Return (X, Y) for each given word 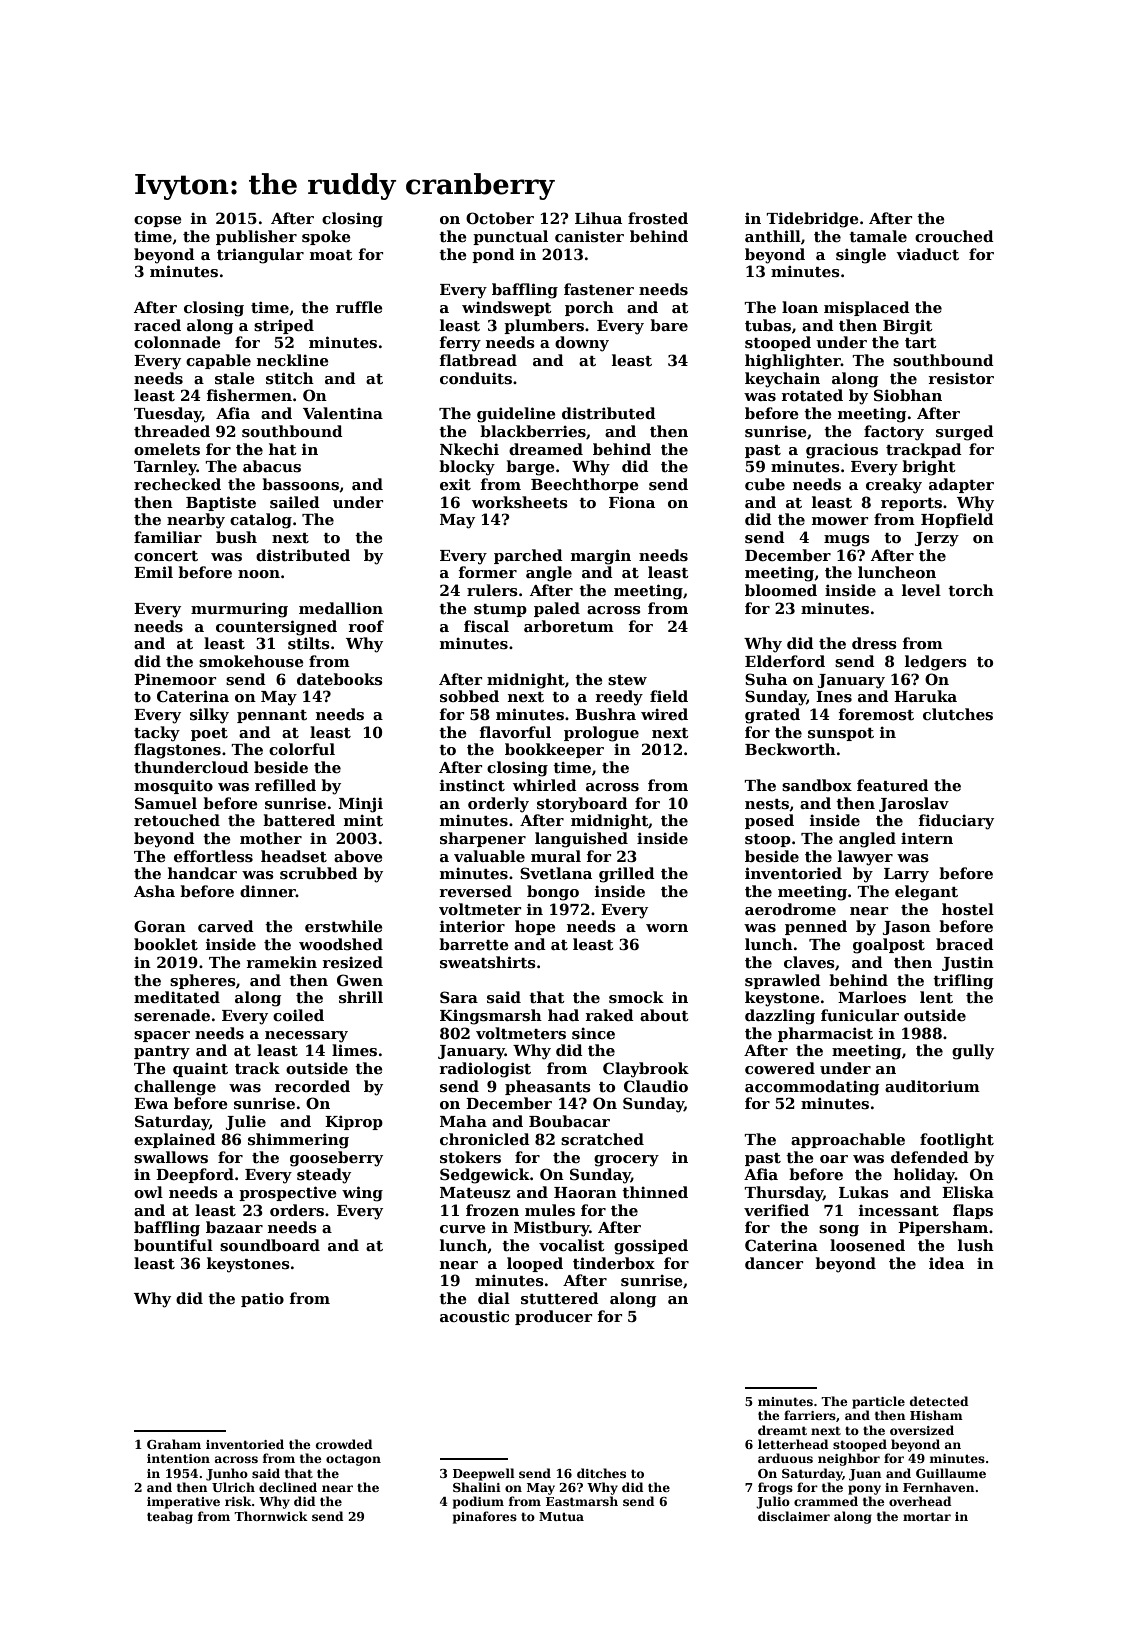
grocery (626, 1161)
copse (158, 221)
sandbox (817, 785)
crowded (344, 1444)
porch (589, 308)
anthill (773, 236)
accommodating (812, 1088)
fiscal (486, 626)
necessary (306, 1037)
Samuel (166, 803)
